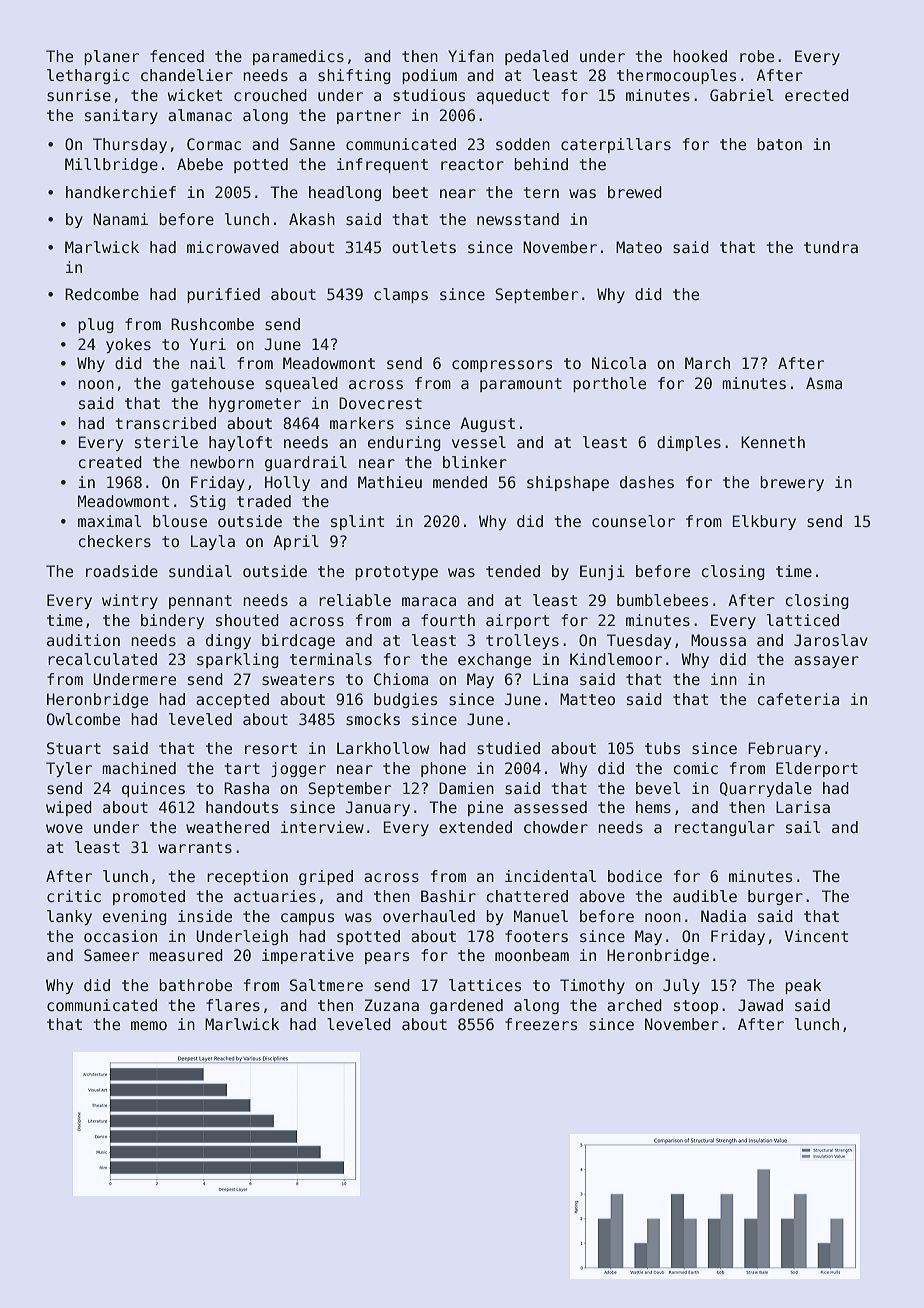  Describe the element at coordinates (177, 56) in the screenshot. I see `fenced` at that location.
